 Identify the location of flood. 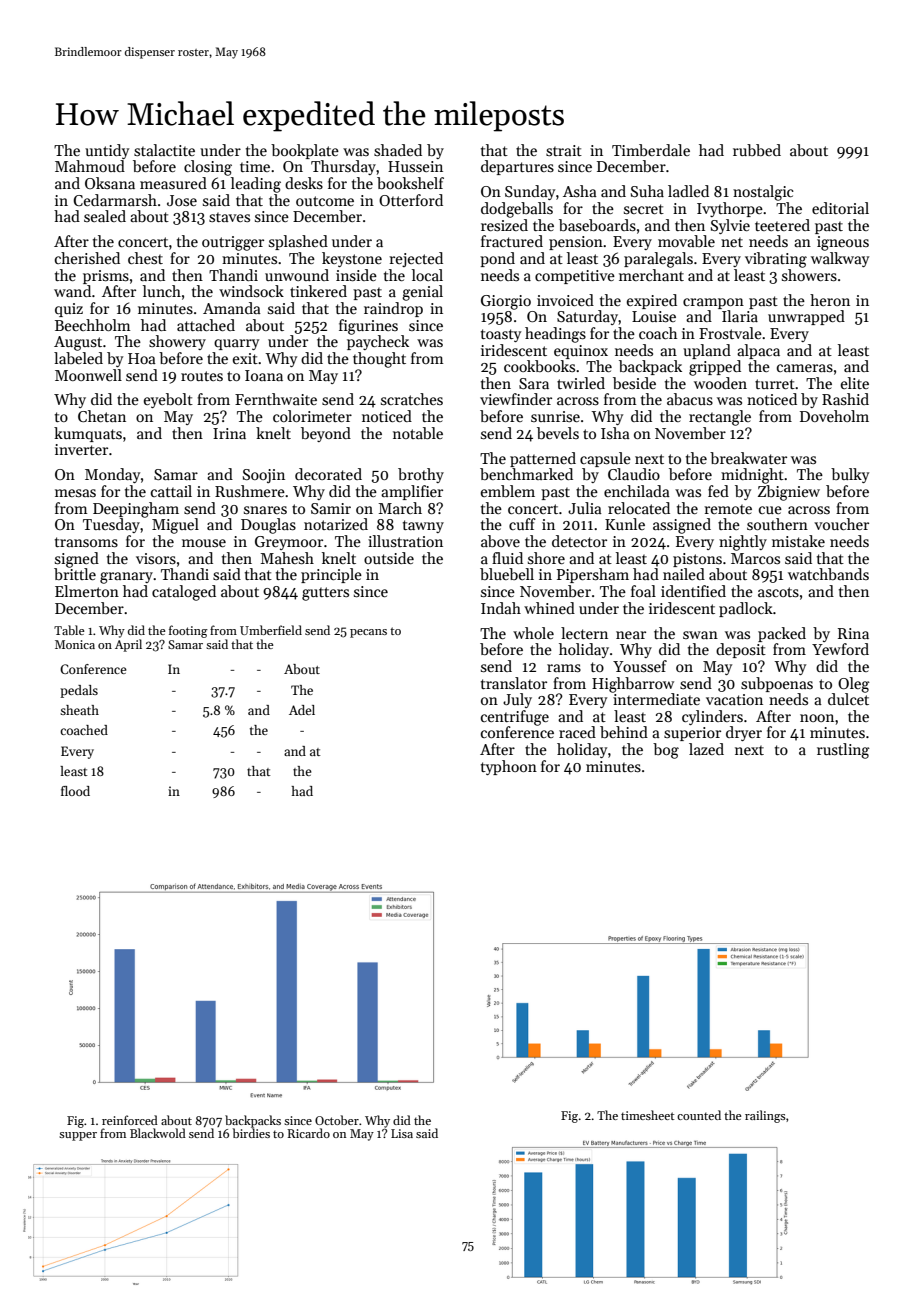
(75, 791).
